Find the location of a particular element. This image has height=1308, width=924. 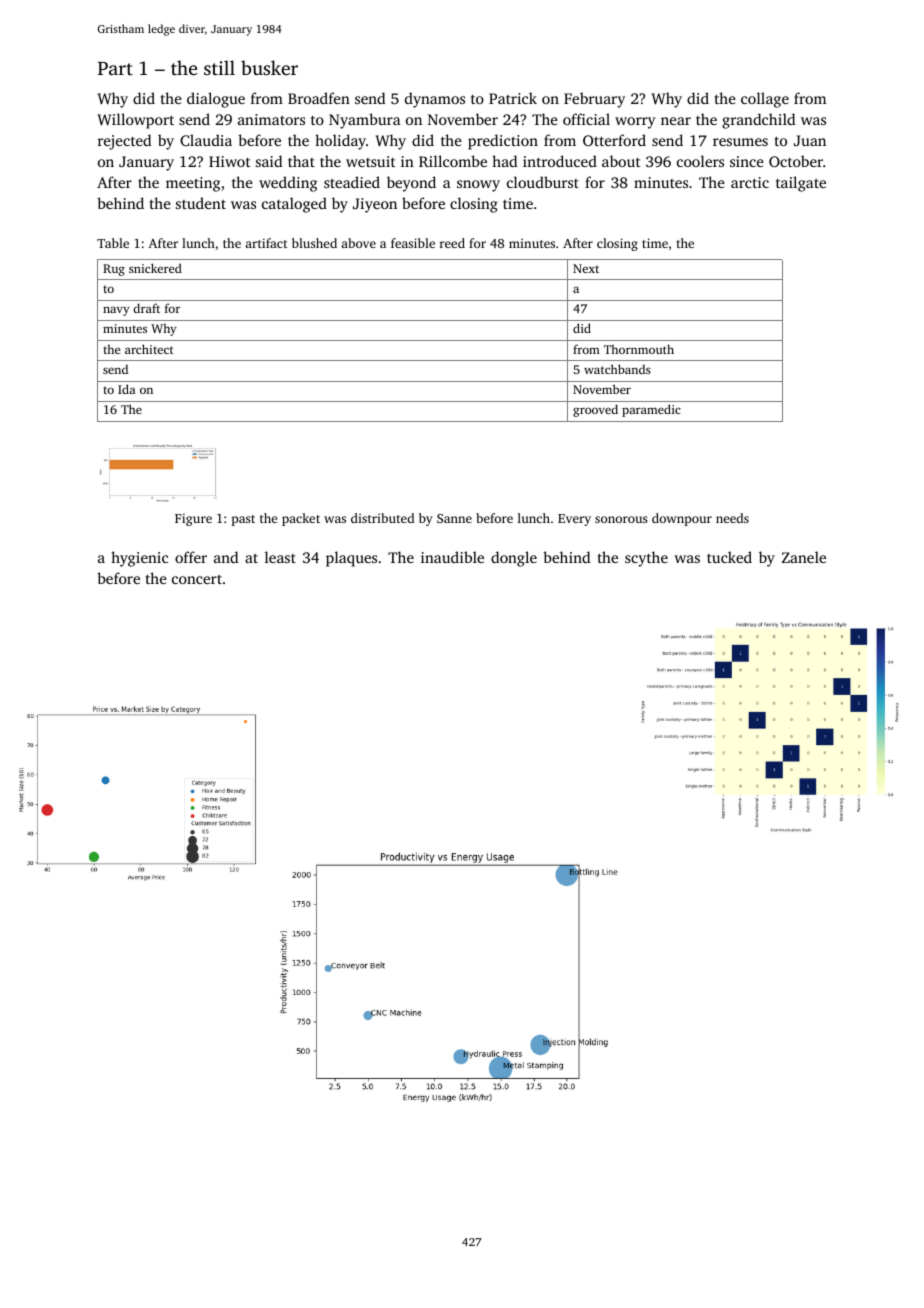

paramedic is located at coordinates (651, 410).
